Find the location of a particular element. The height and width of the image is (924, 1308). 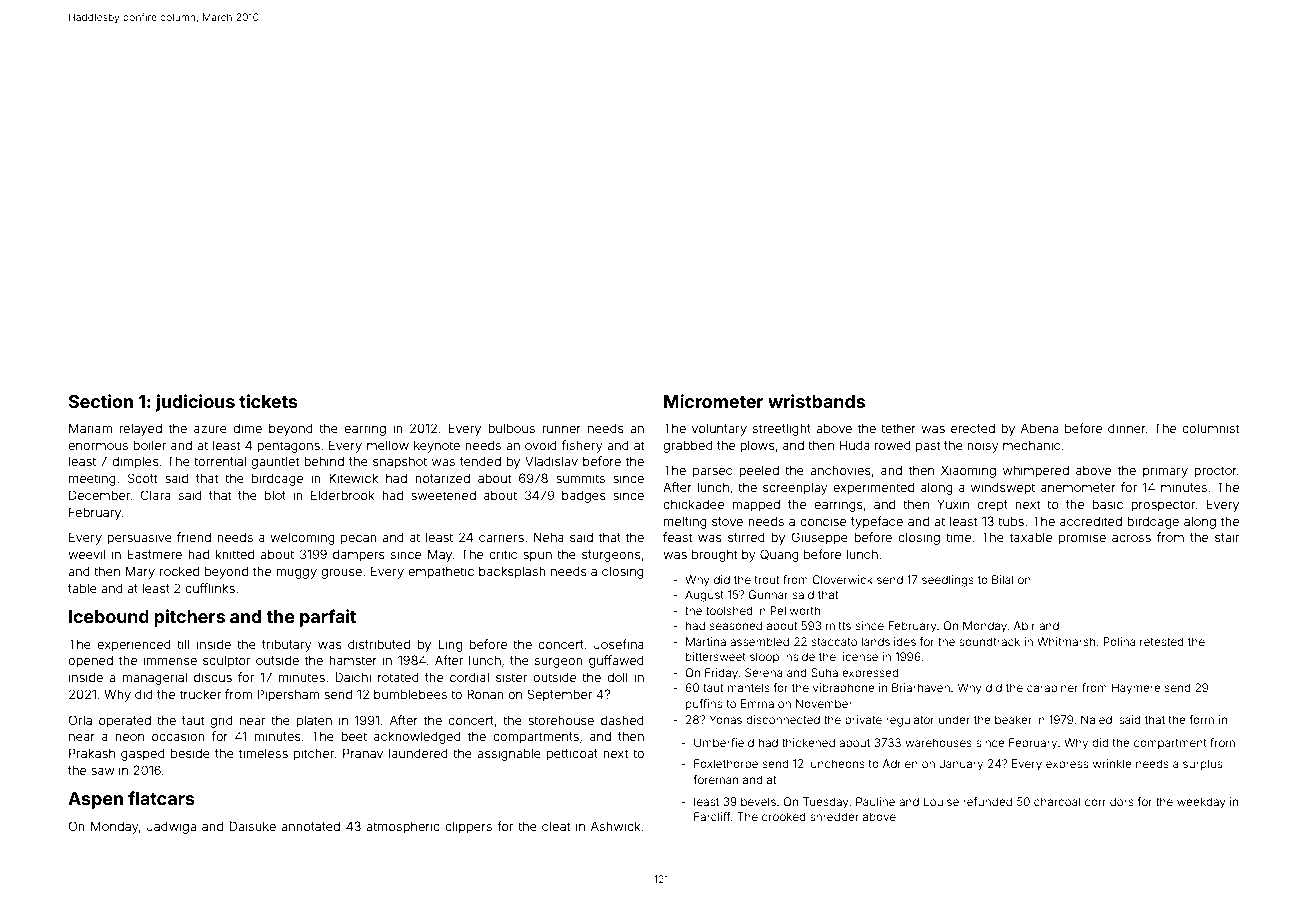

anemometer is located at coordinates (1078, 487).
